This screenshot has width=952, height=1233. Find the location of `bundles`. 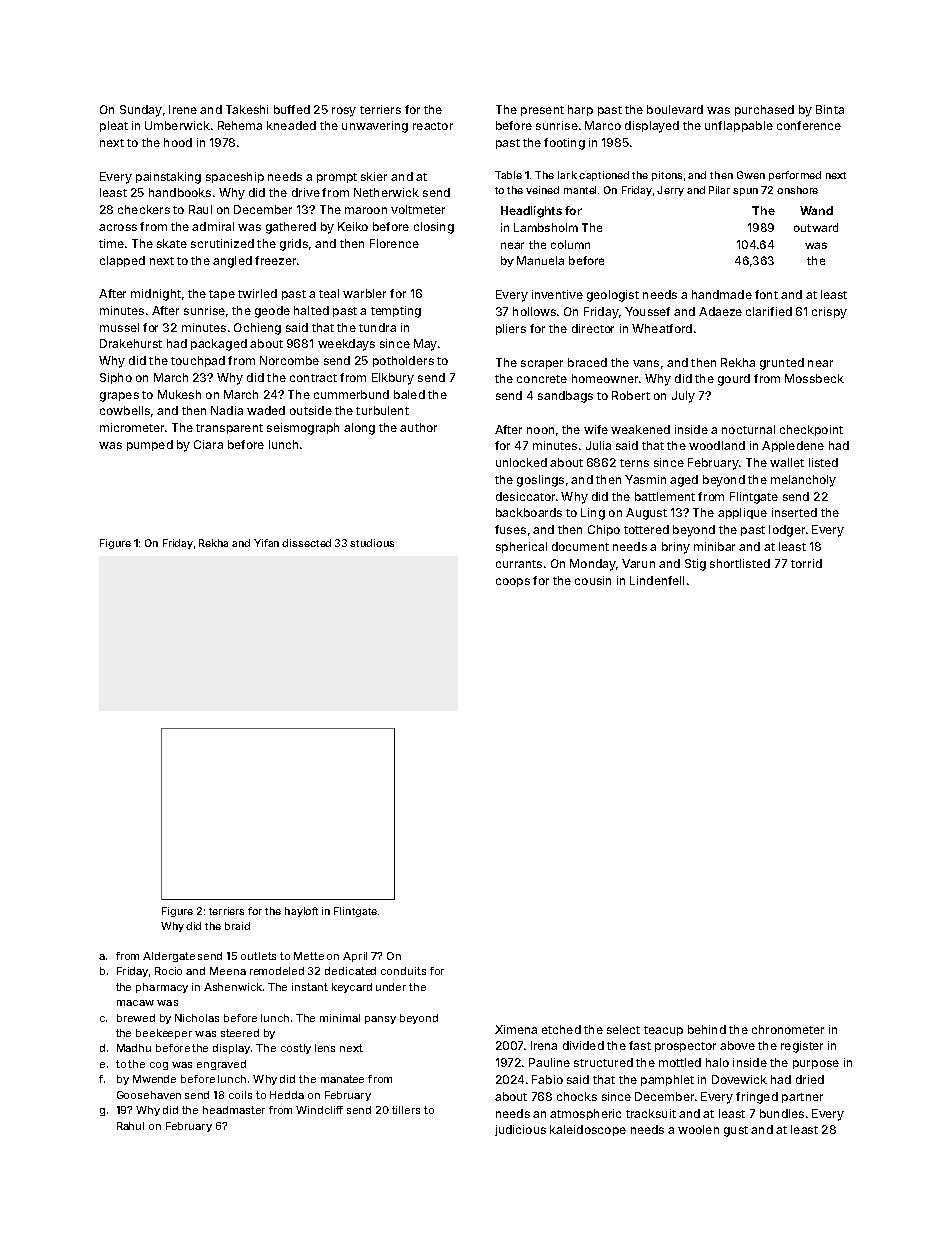

bundles is located at coordinates (782, 1113).
